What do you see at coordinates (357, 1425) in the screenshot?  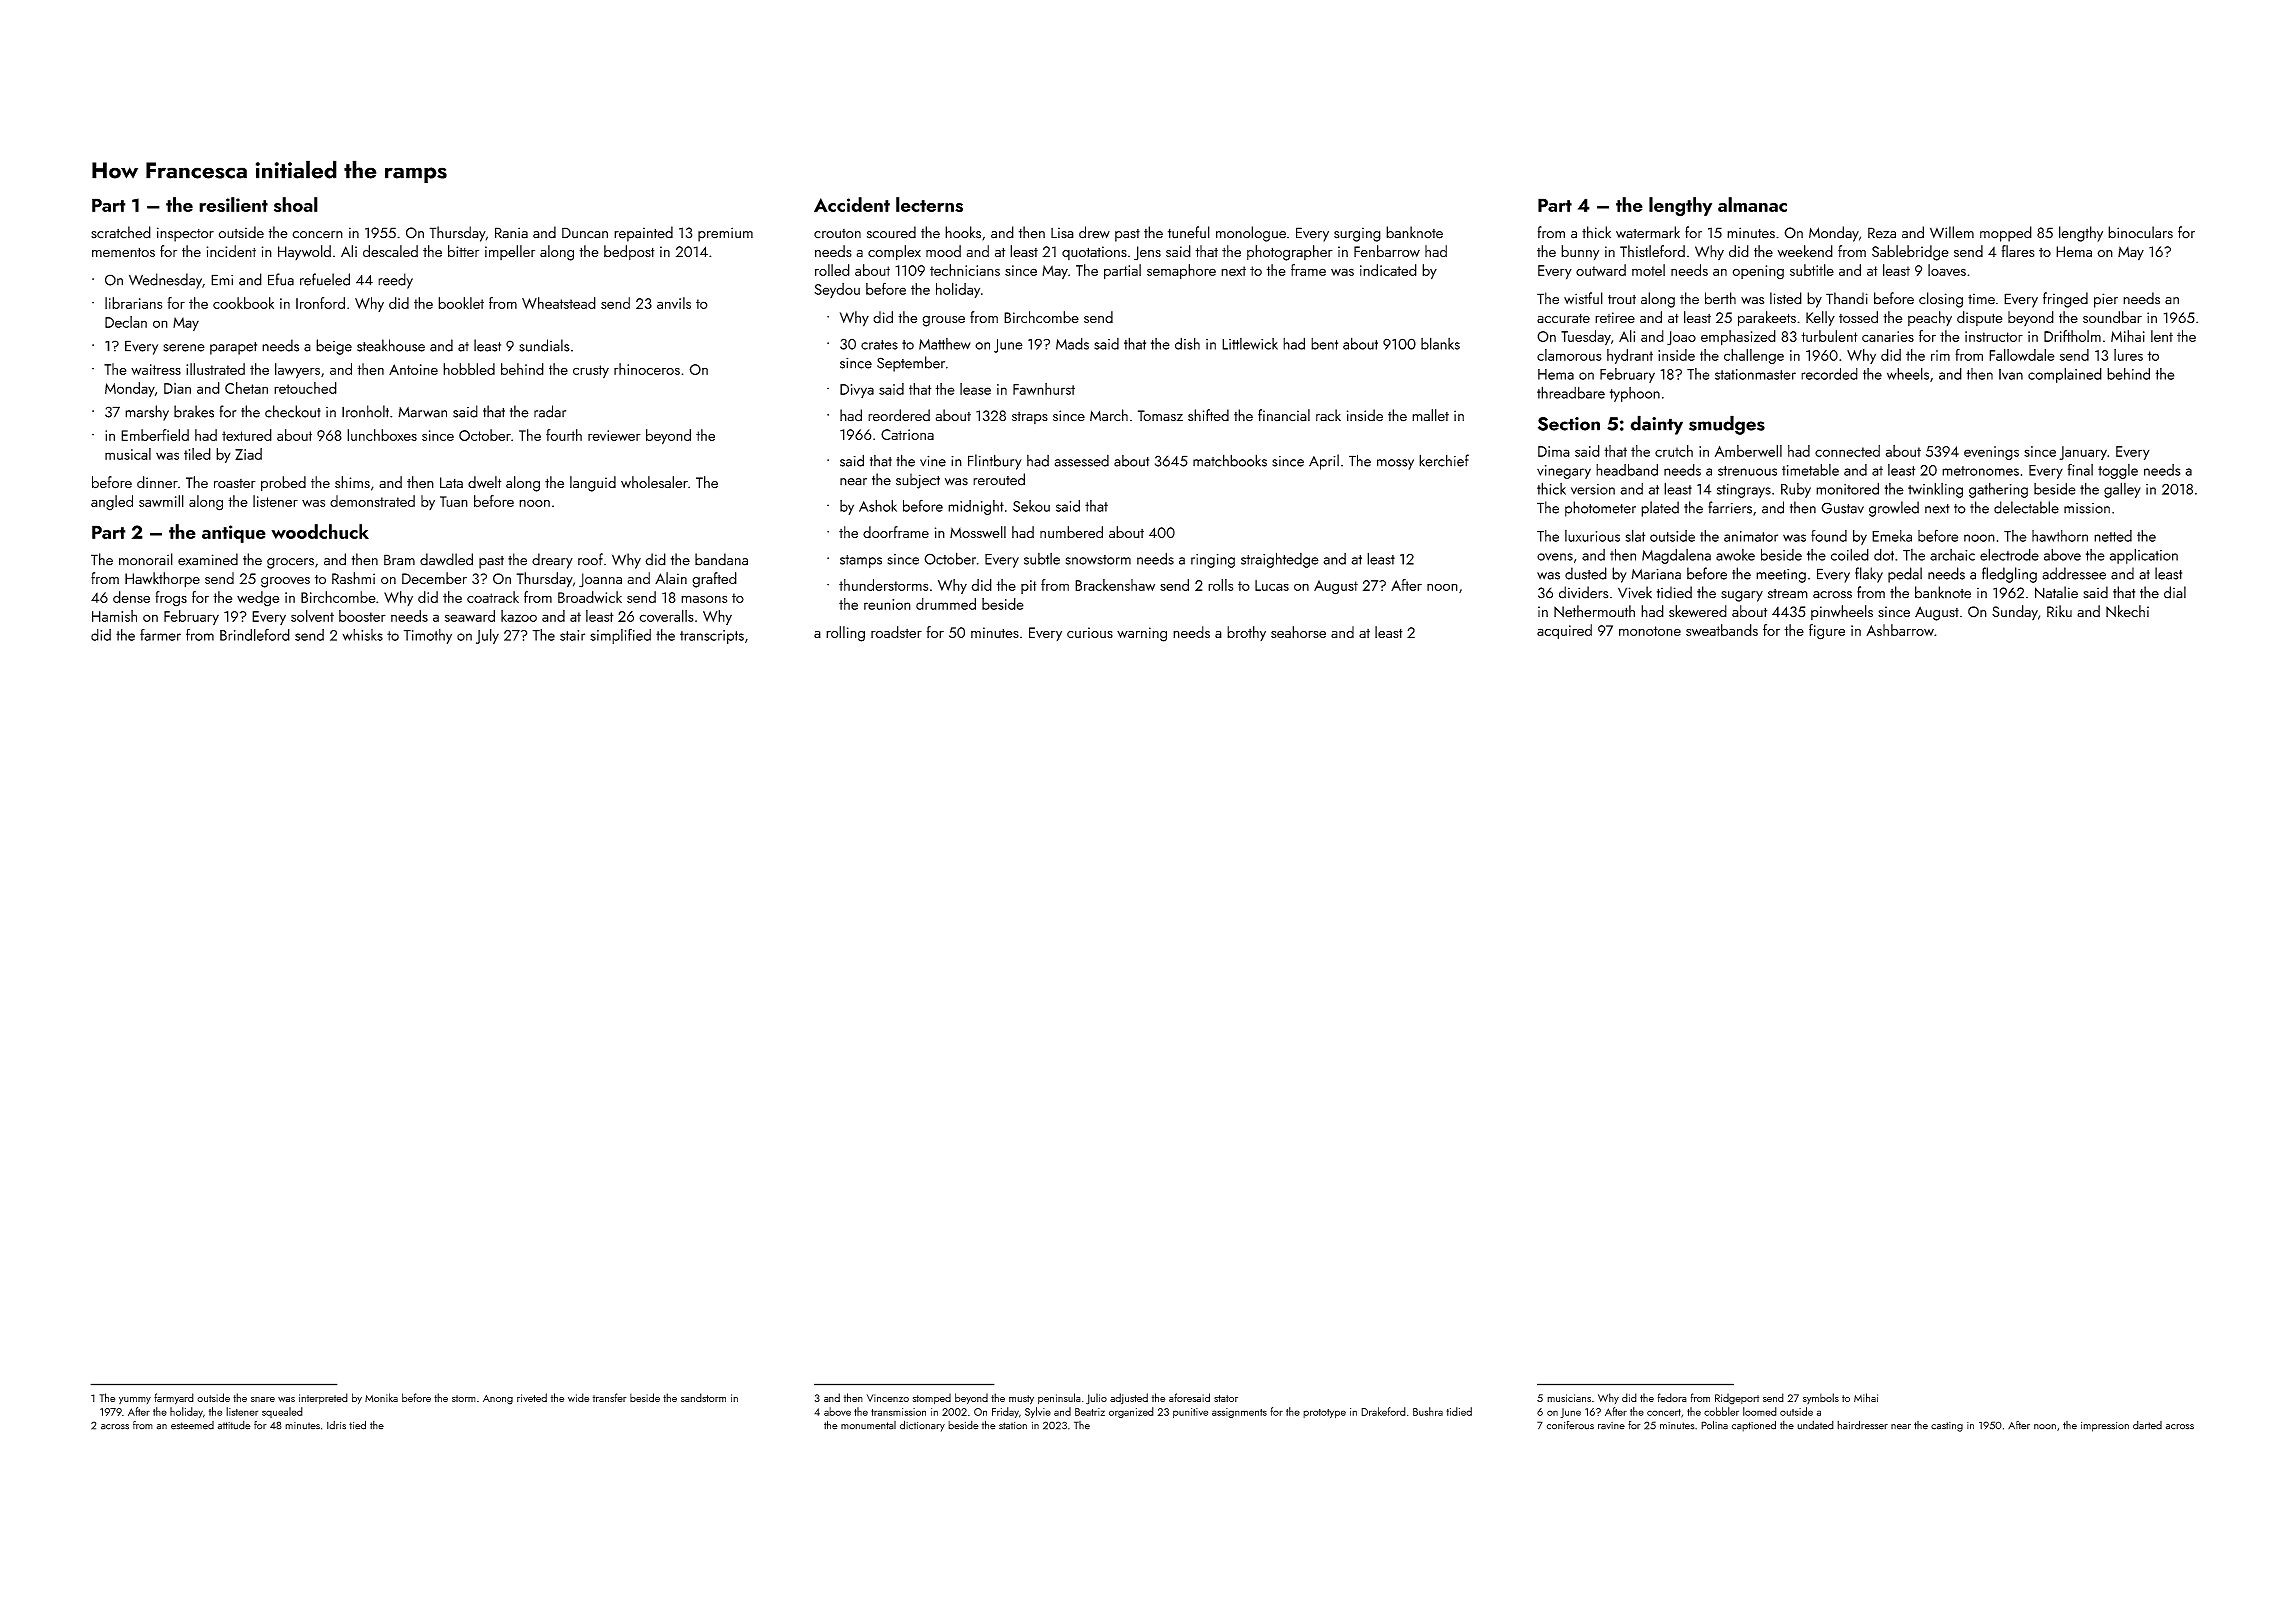 I see `tied` at bounding box center [357, 1425].
